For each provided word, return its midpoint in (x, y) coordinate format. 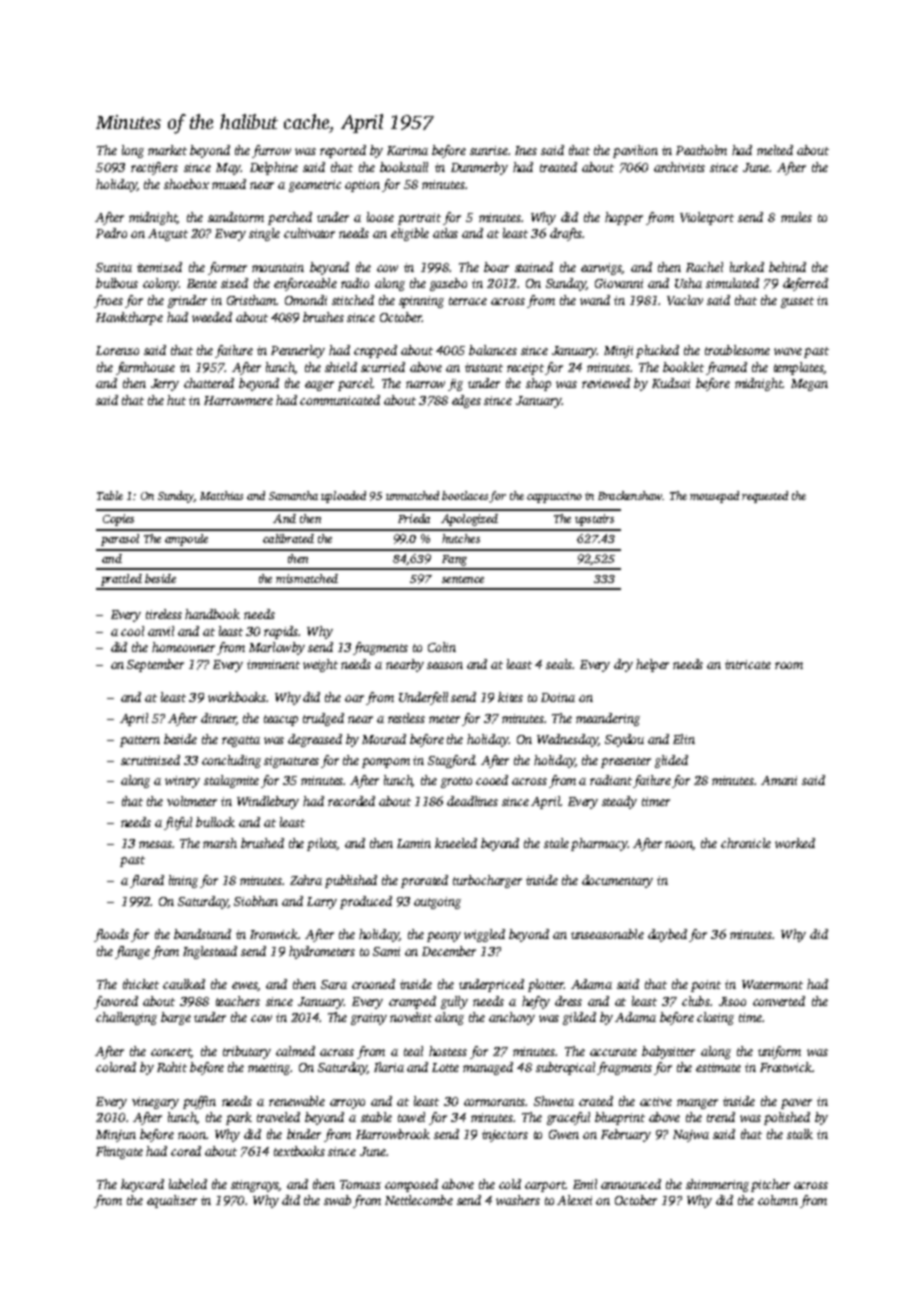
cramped (412, 1002)
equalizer (172, 1201)
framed (726, 368)
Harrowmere (238, 400)
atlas (445, 233)
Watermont (772, 984)
